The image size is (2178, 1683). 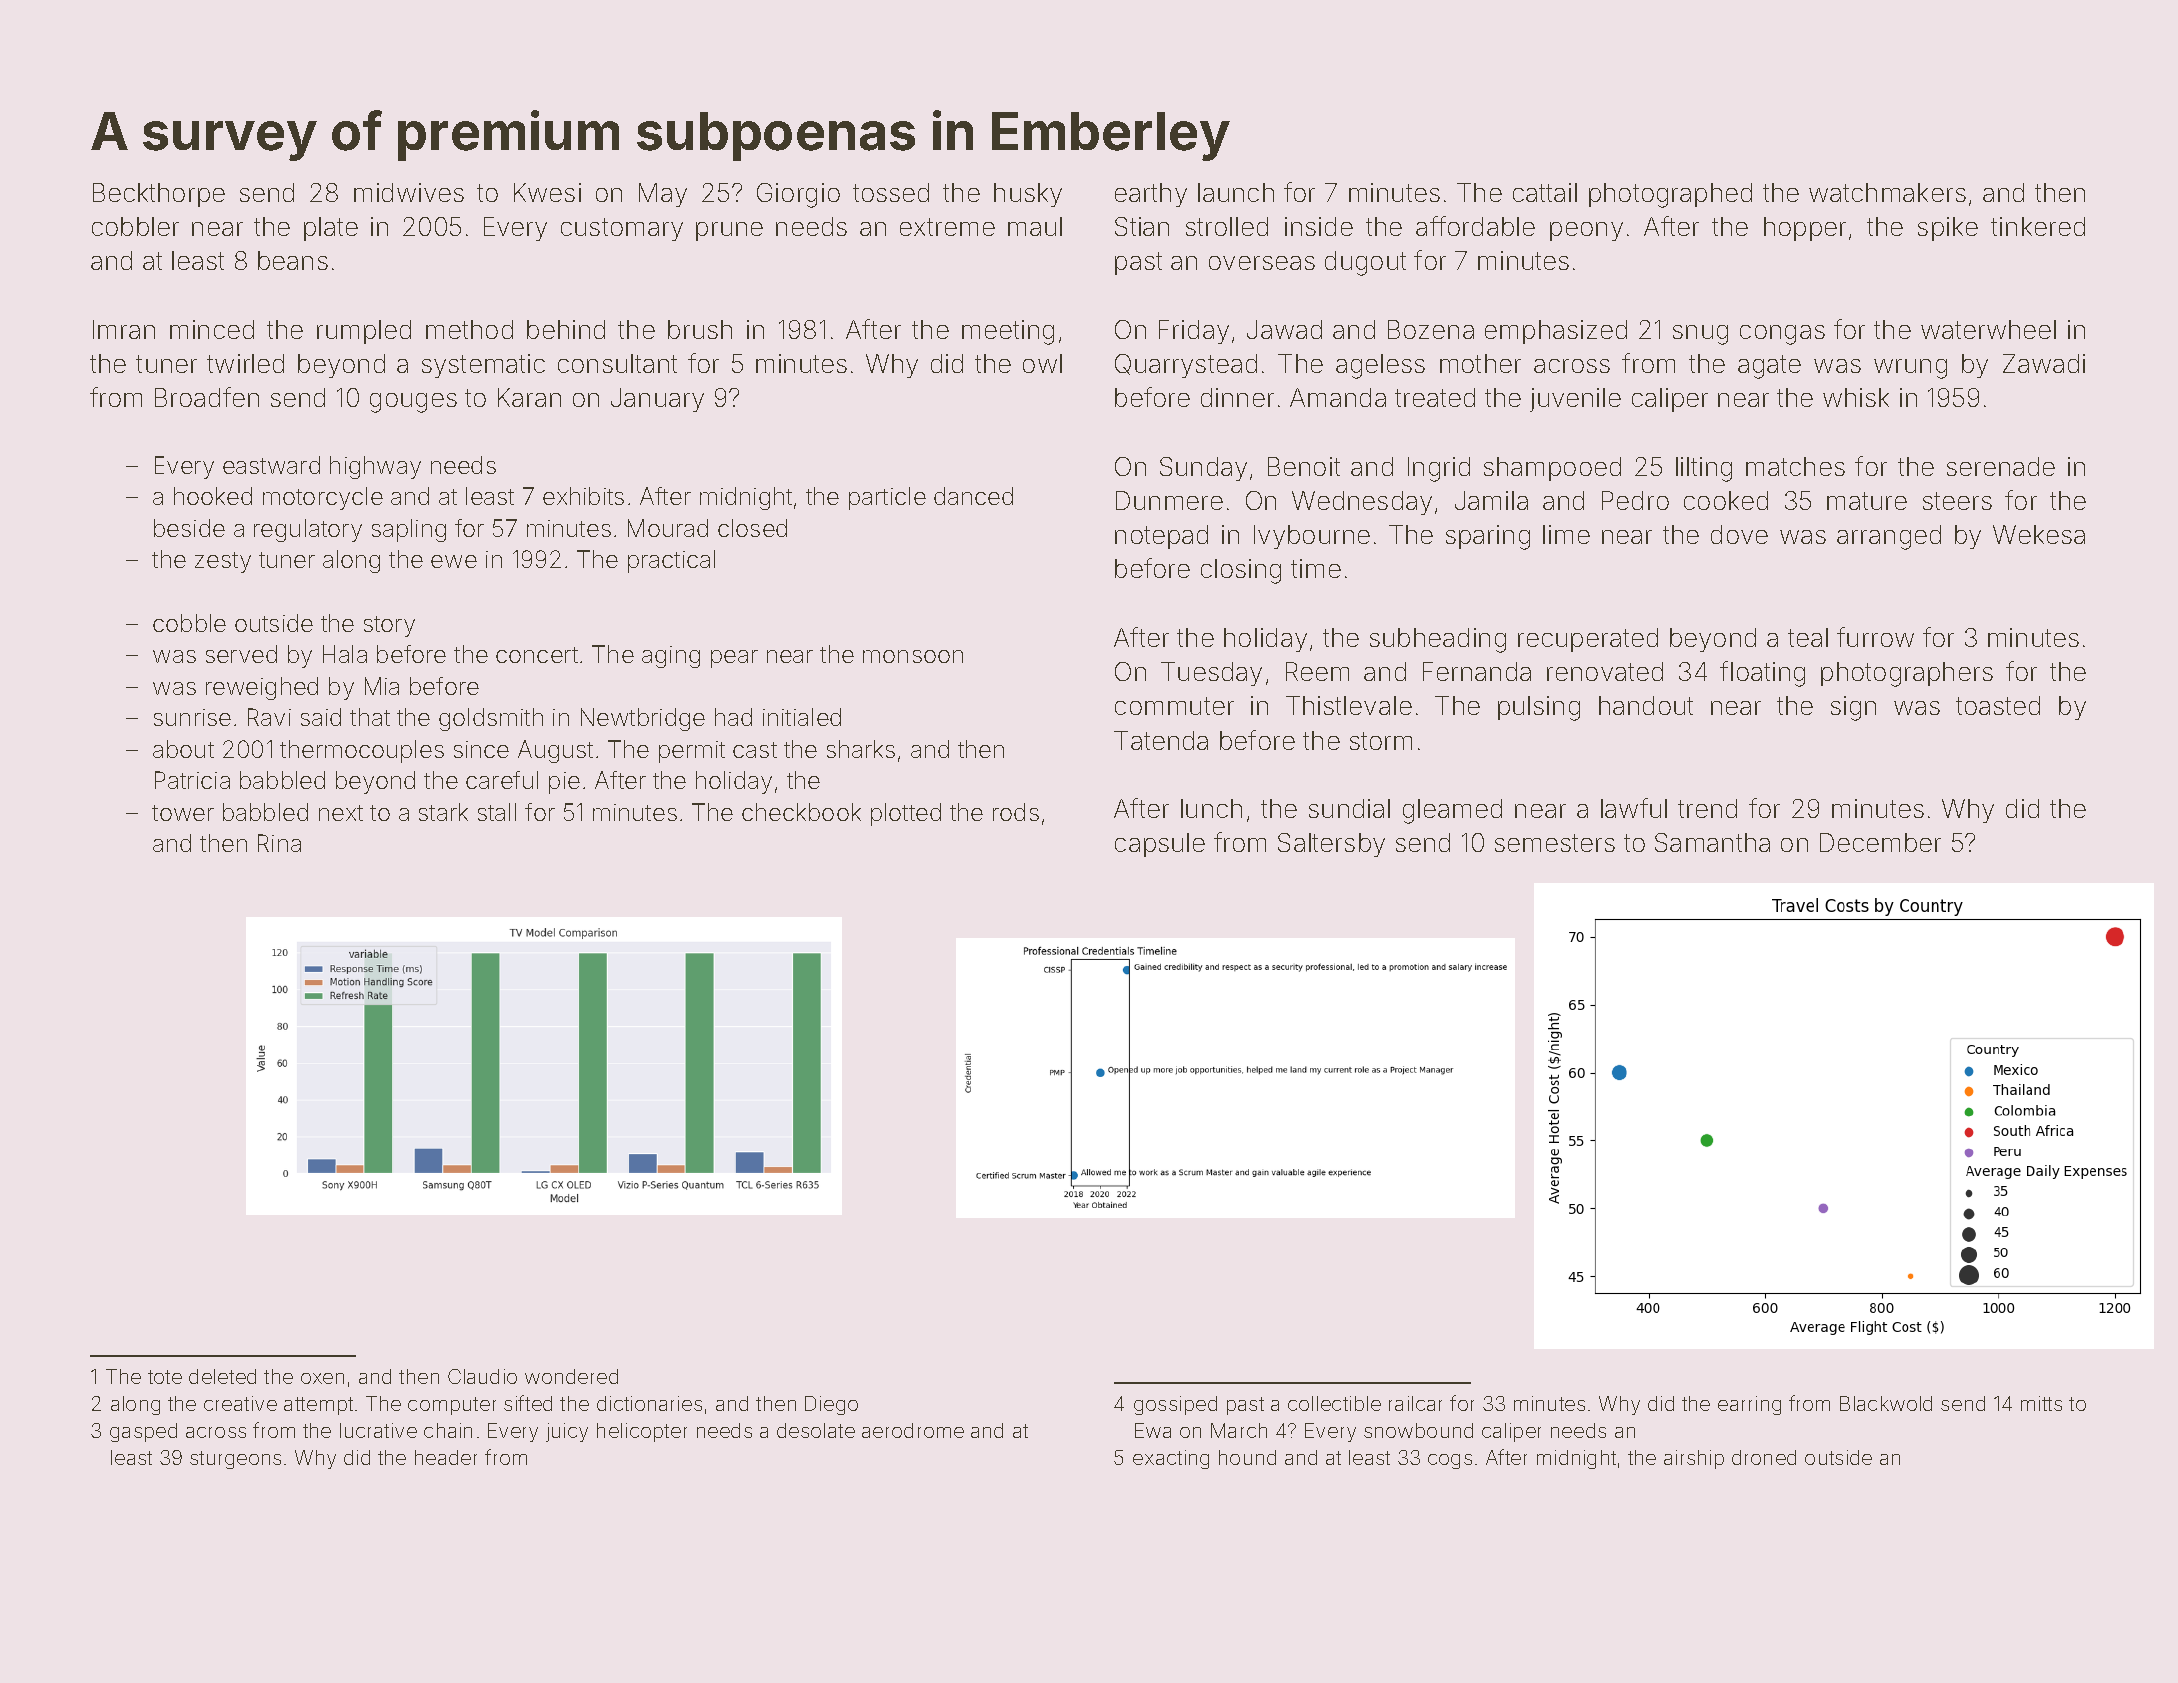 I want to click on desolate, so click(x=816, y=1430).
